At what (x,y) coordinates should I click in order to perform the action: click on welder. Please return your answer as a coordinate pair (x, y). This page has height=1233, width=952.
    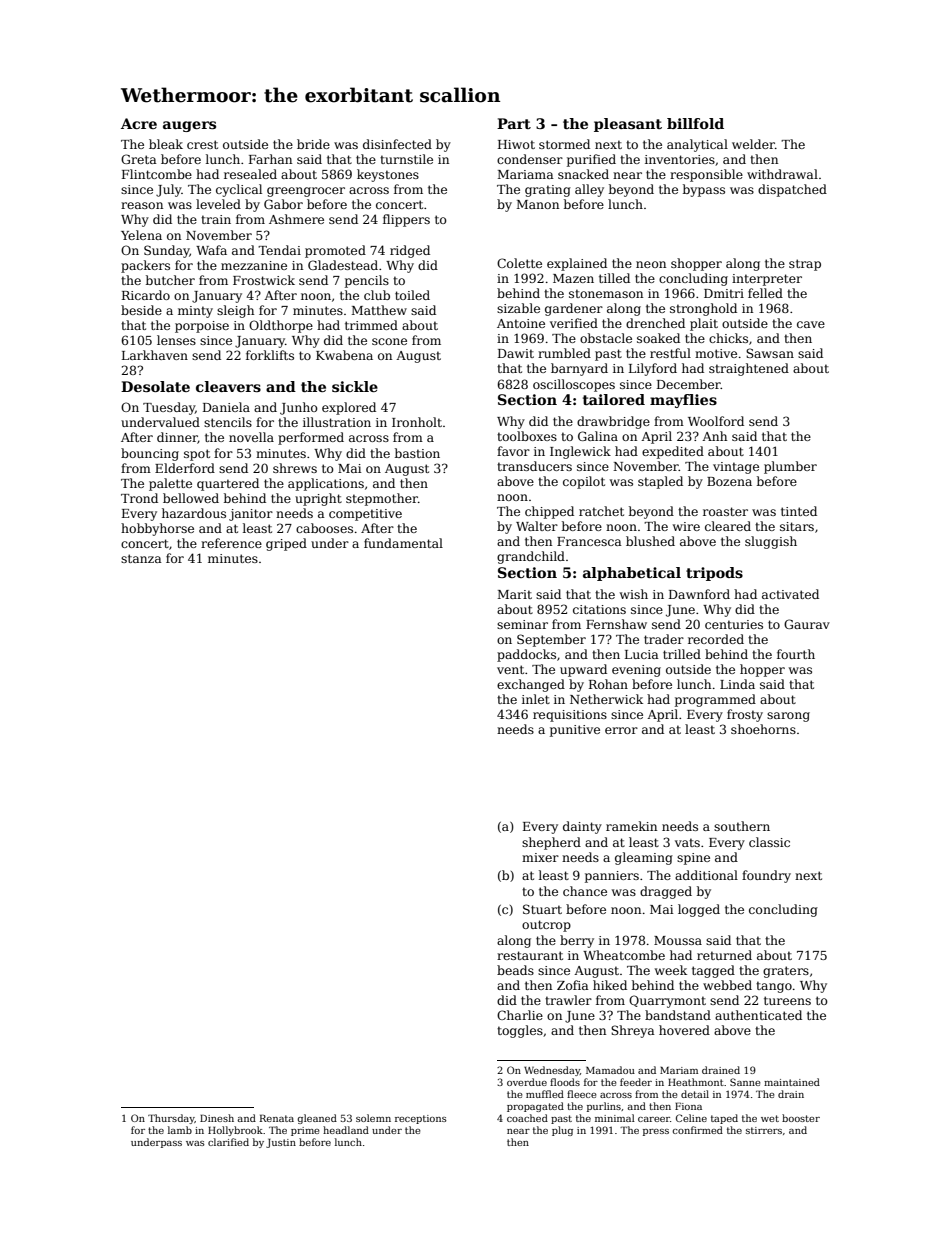
    Looking at the image, I should click on (753, 144).
